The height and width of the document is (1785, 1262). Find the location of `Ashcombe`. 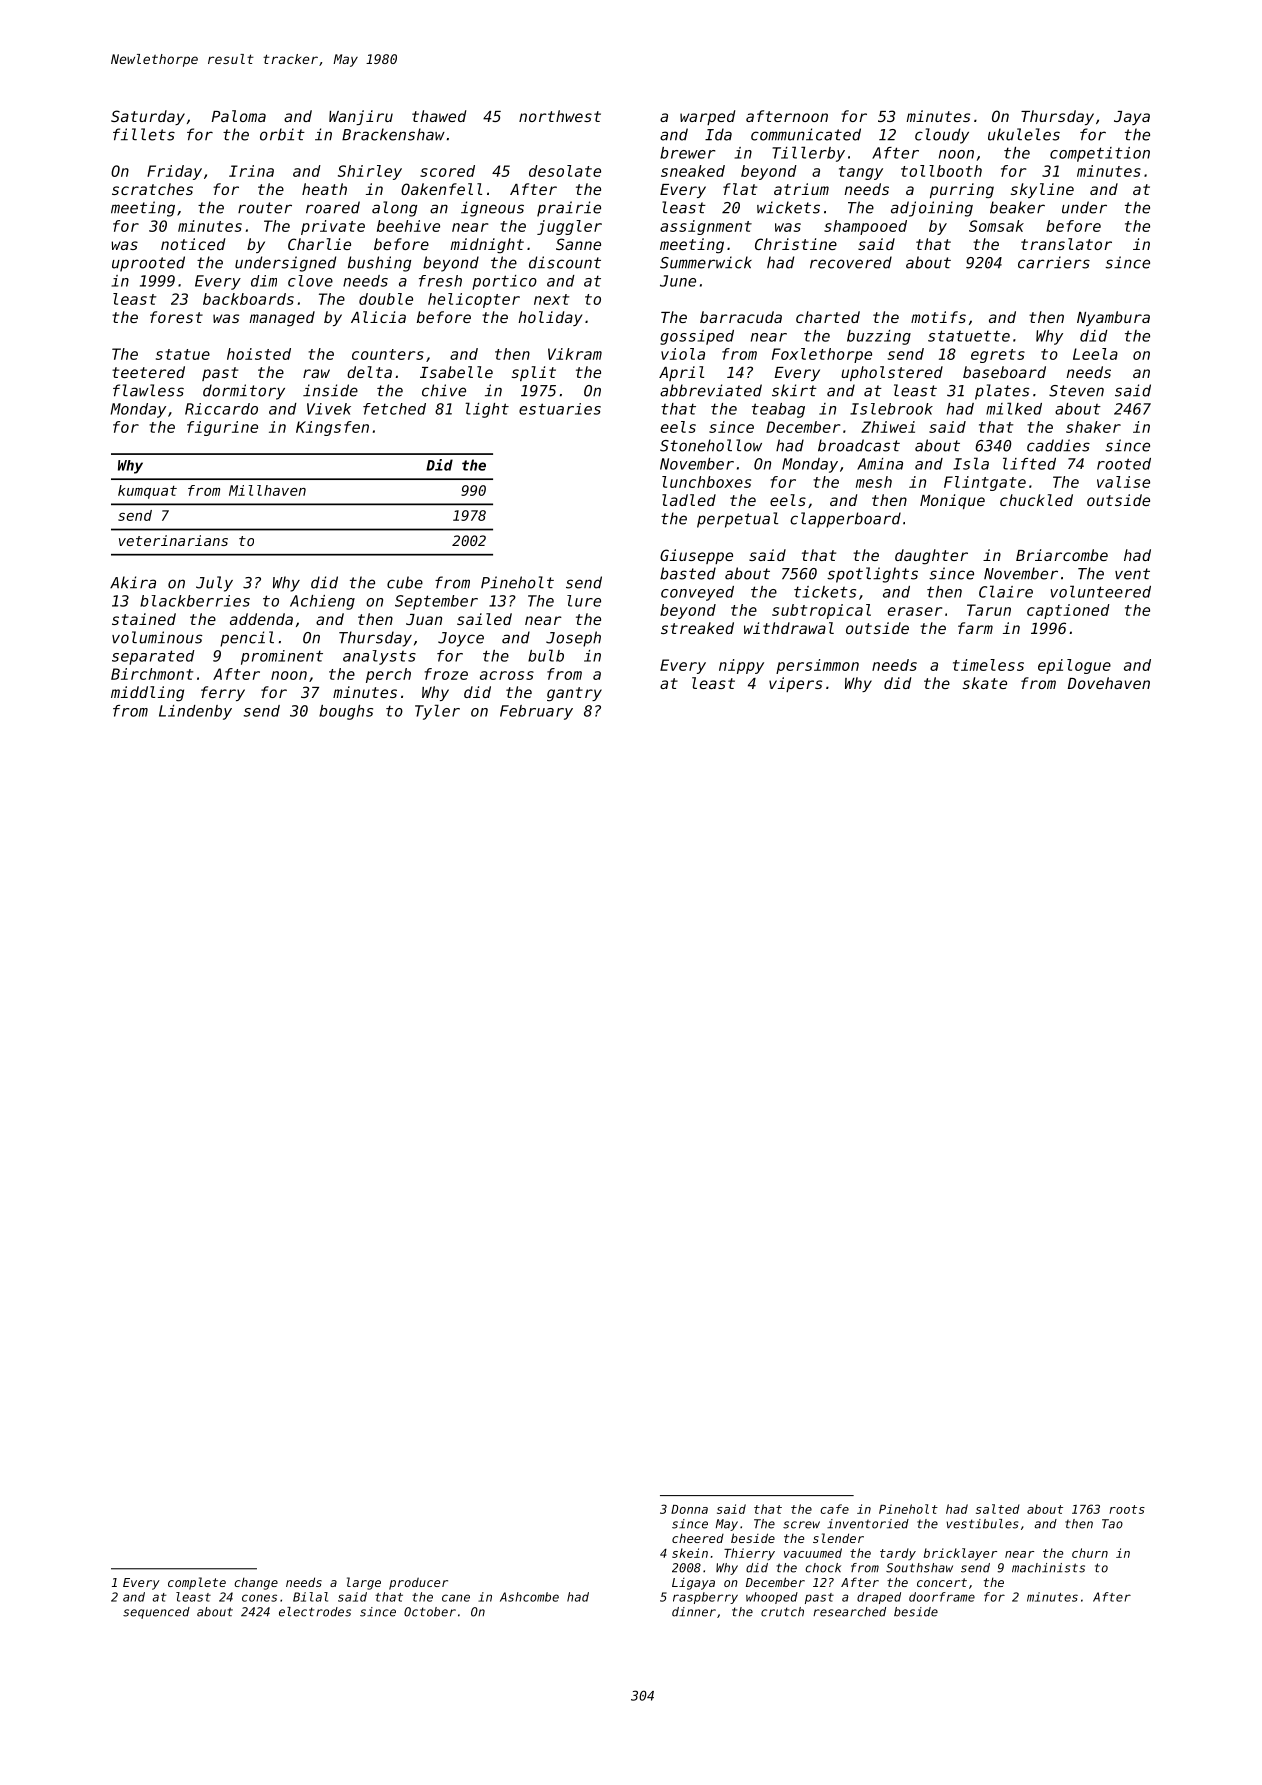

Ashcombe is located at coordinates (529, 1597).
